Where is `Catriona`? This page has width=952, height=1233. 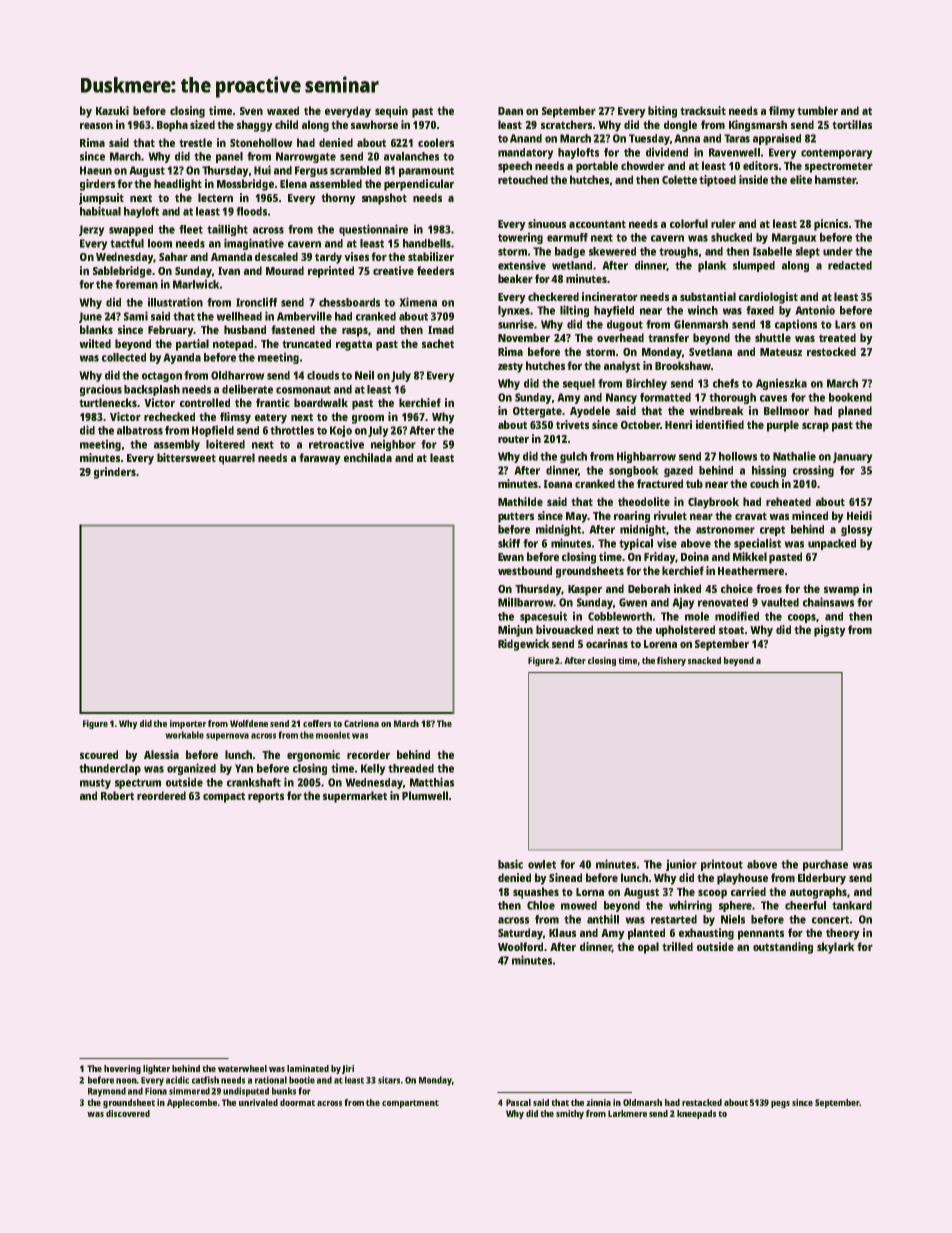
Catriona is located at coordinates (361, 723).
